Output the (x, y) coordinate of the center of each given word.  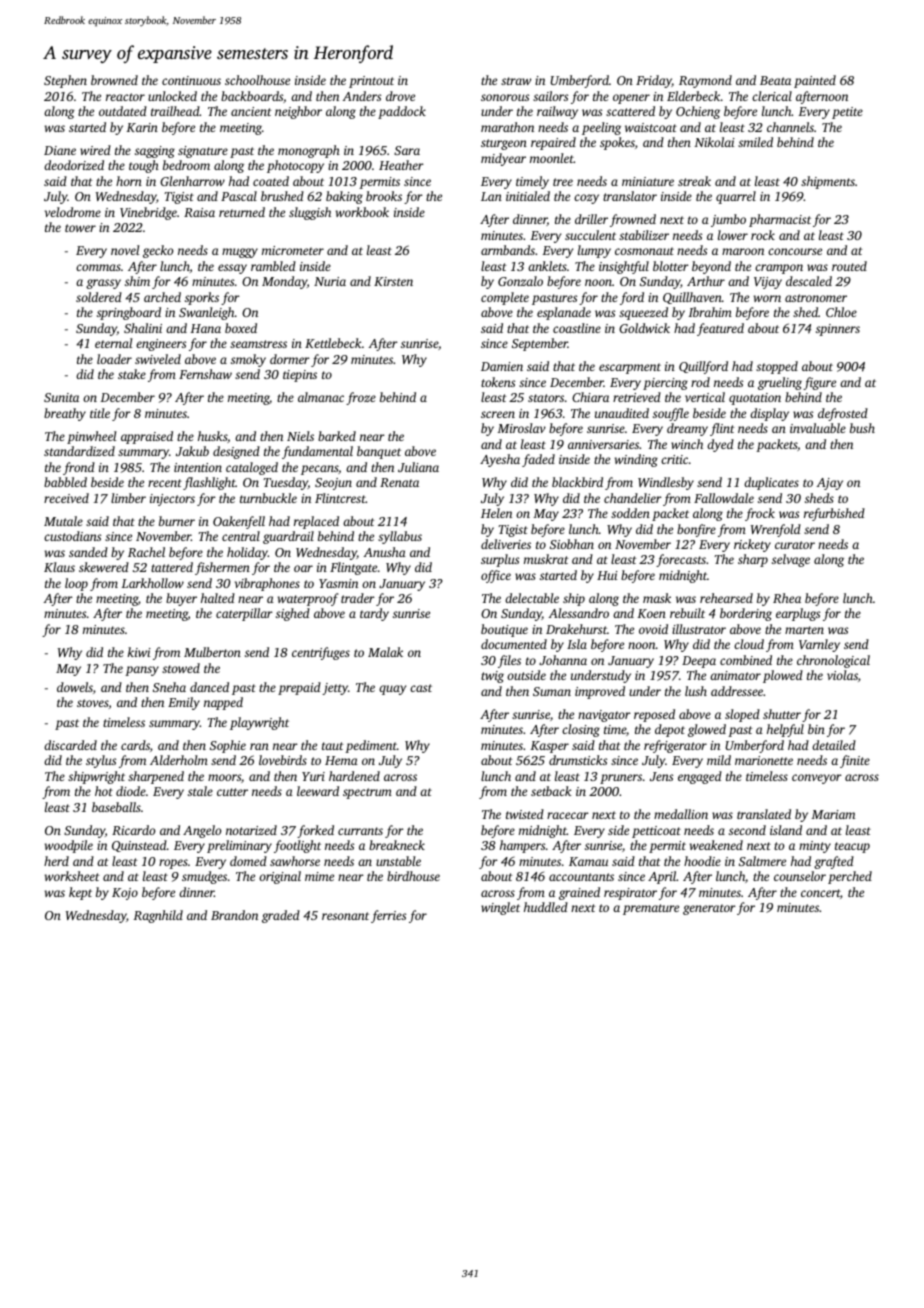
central (241, 536)
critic (674, 459)
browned (114, 80)
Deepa (699, 662)
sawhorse (295, 861)
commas (98, 267)
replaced (316, 522)
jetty (335, 689)
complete (505, 298)
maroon (743, 251)
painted (815, 81)
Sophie (228, 746)
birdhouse (413, 876)
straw (516, 81)
